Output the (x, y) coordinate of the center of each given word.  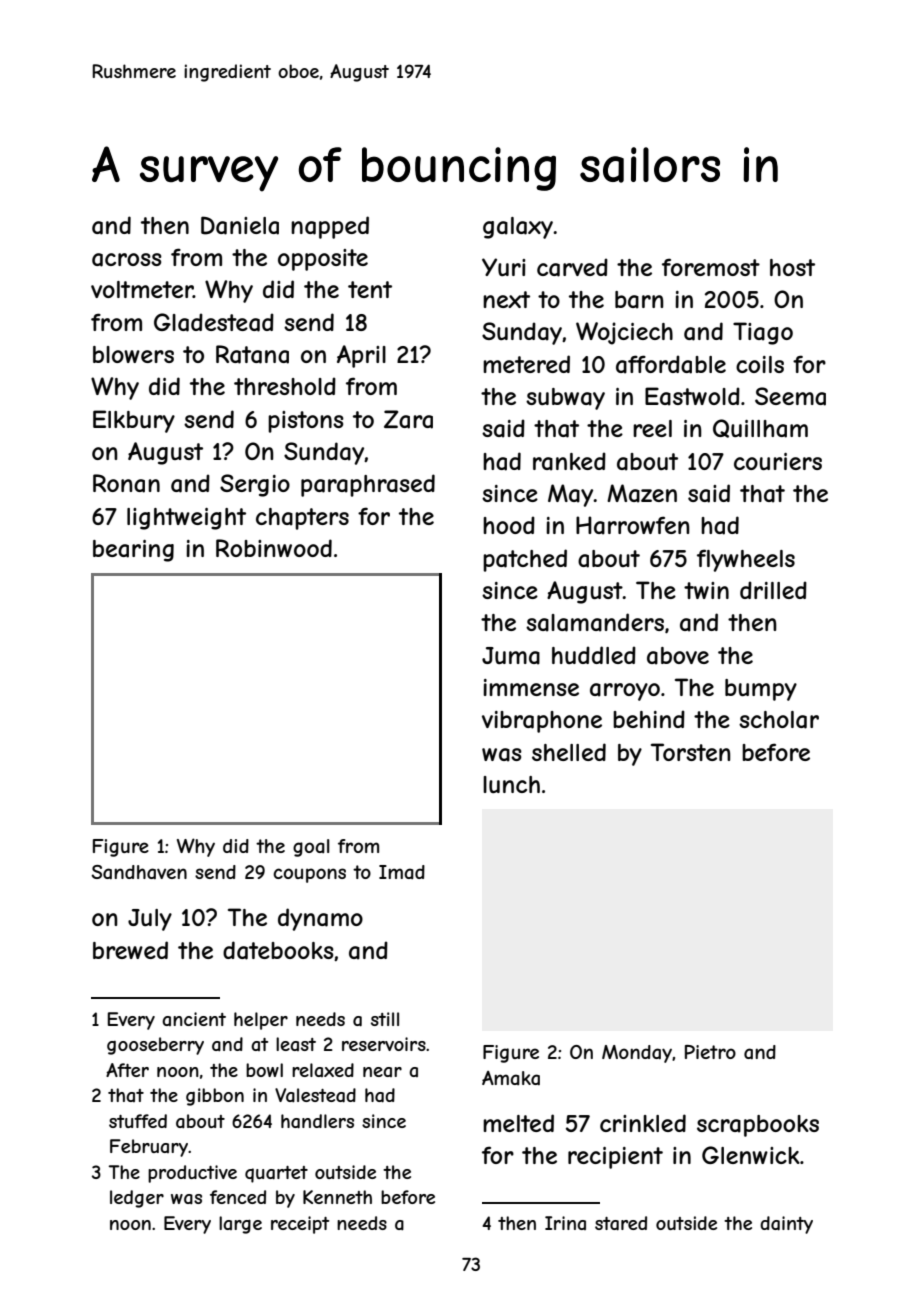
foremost (711, 267)
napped (330, 227)
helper (261, 1021)
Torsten (691, 752)
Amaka (511, 1078)
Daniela (240, 225)
